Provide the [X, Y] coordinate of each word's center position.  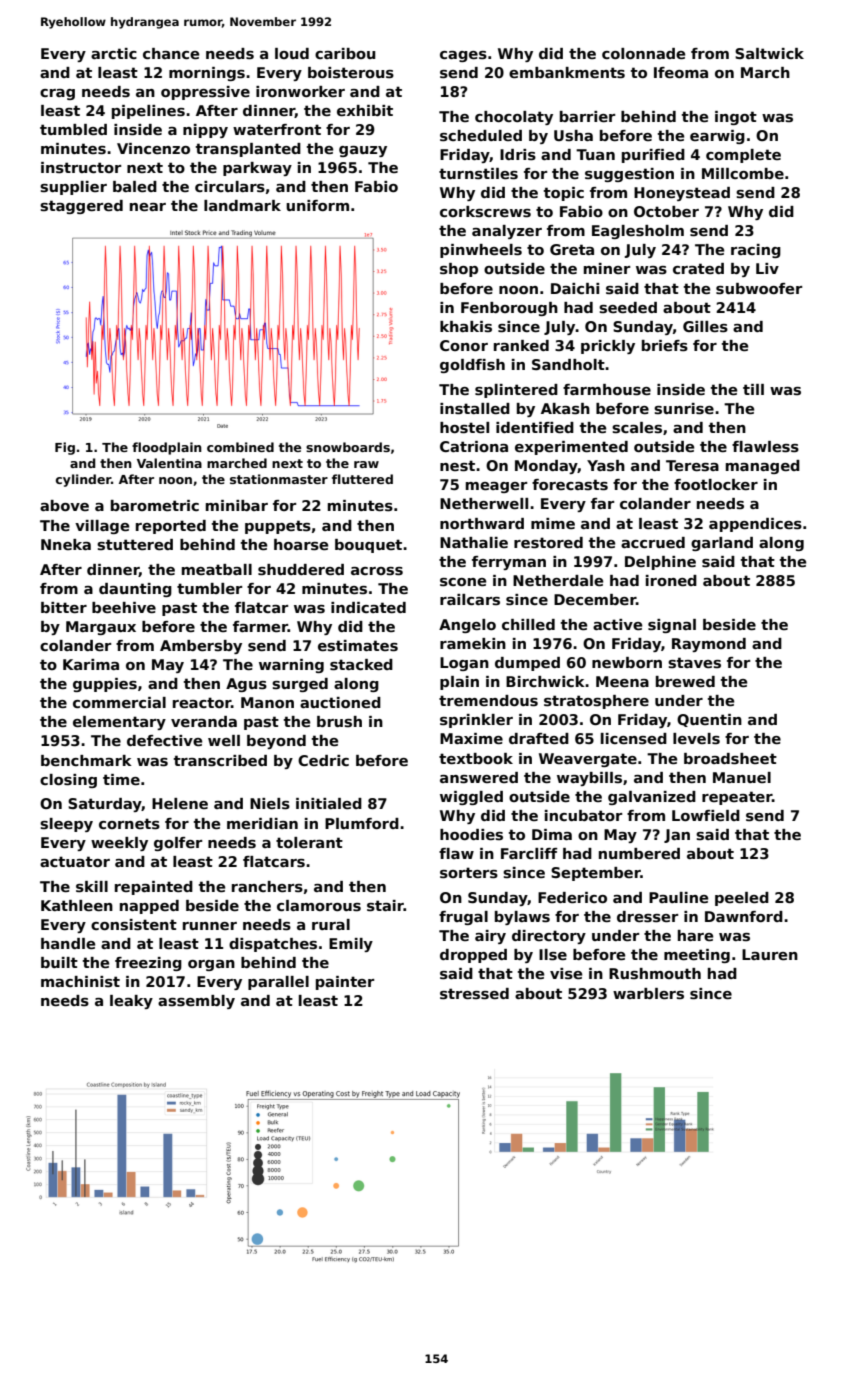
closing [68, 781]
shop [459, 270]
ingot [736, 118]
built [59, 962]
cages [463, 56]
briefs [665, 346]
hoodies [471, 834]
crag [57, 94]
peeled [742, 899]
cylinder [83, 480]
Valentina [169, 463]
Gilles [705, 327]
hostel [464, 427]
